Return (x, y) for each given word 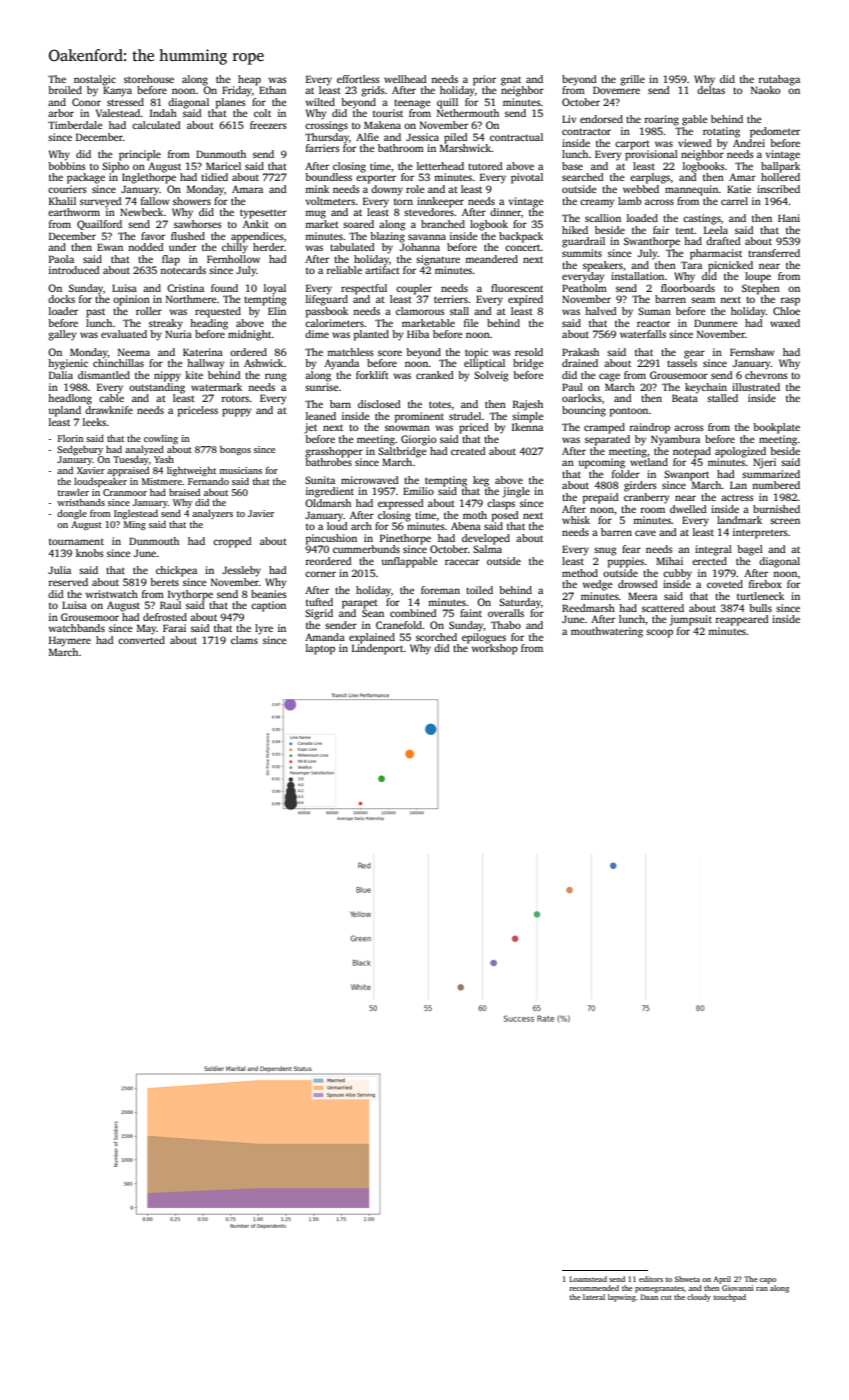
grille (632, 80)
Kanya (117, 91)
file (471, 323)
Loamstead (588, 1279)
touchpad (729, 1298)
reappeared (742, 620)
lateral (594, 1297)
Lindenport (378, 649)
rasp (790, 301)
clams (244, 640)
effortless (358, 79)
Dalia (61, 375)
